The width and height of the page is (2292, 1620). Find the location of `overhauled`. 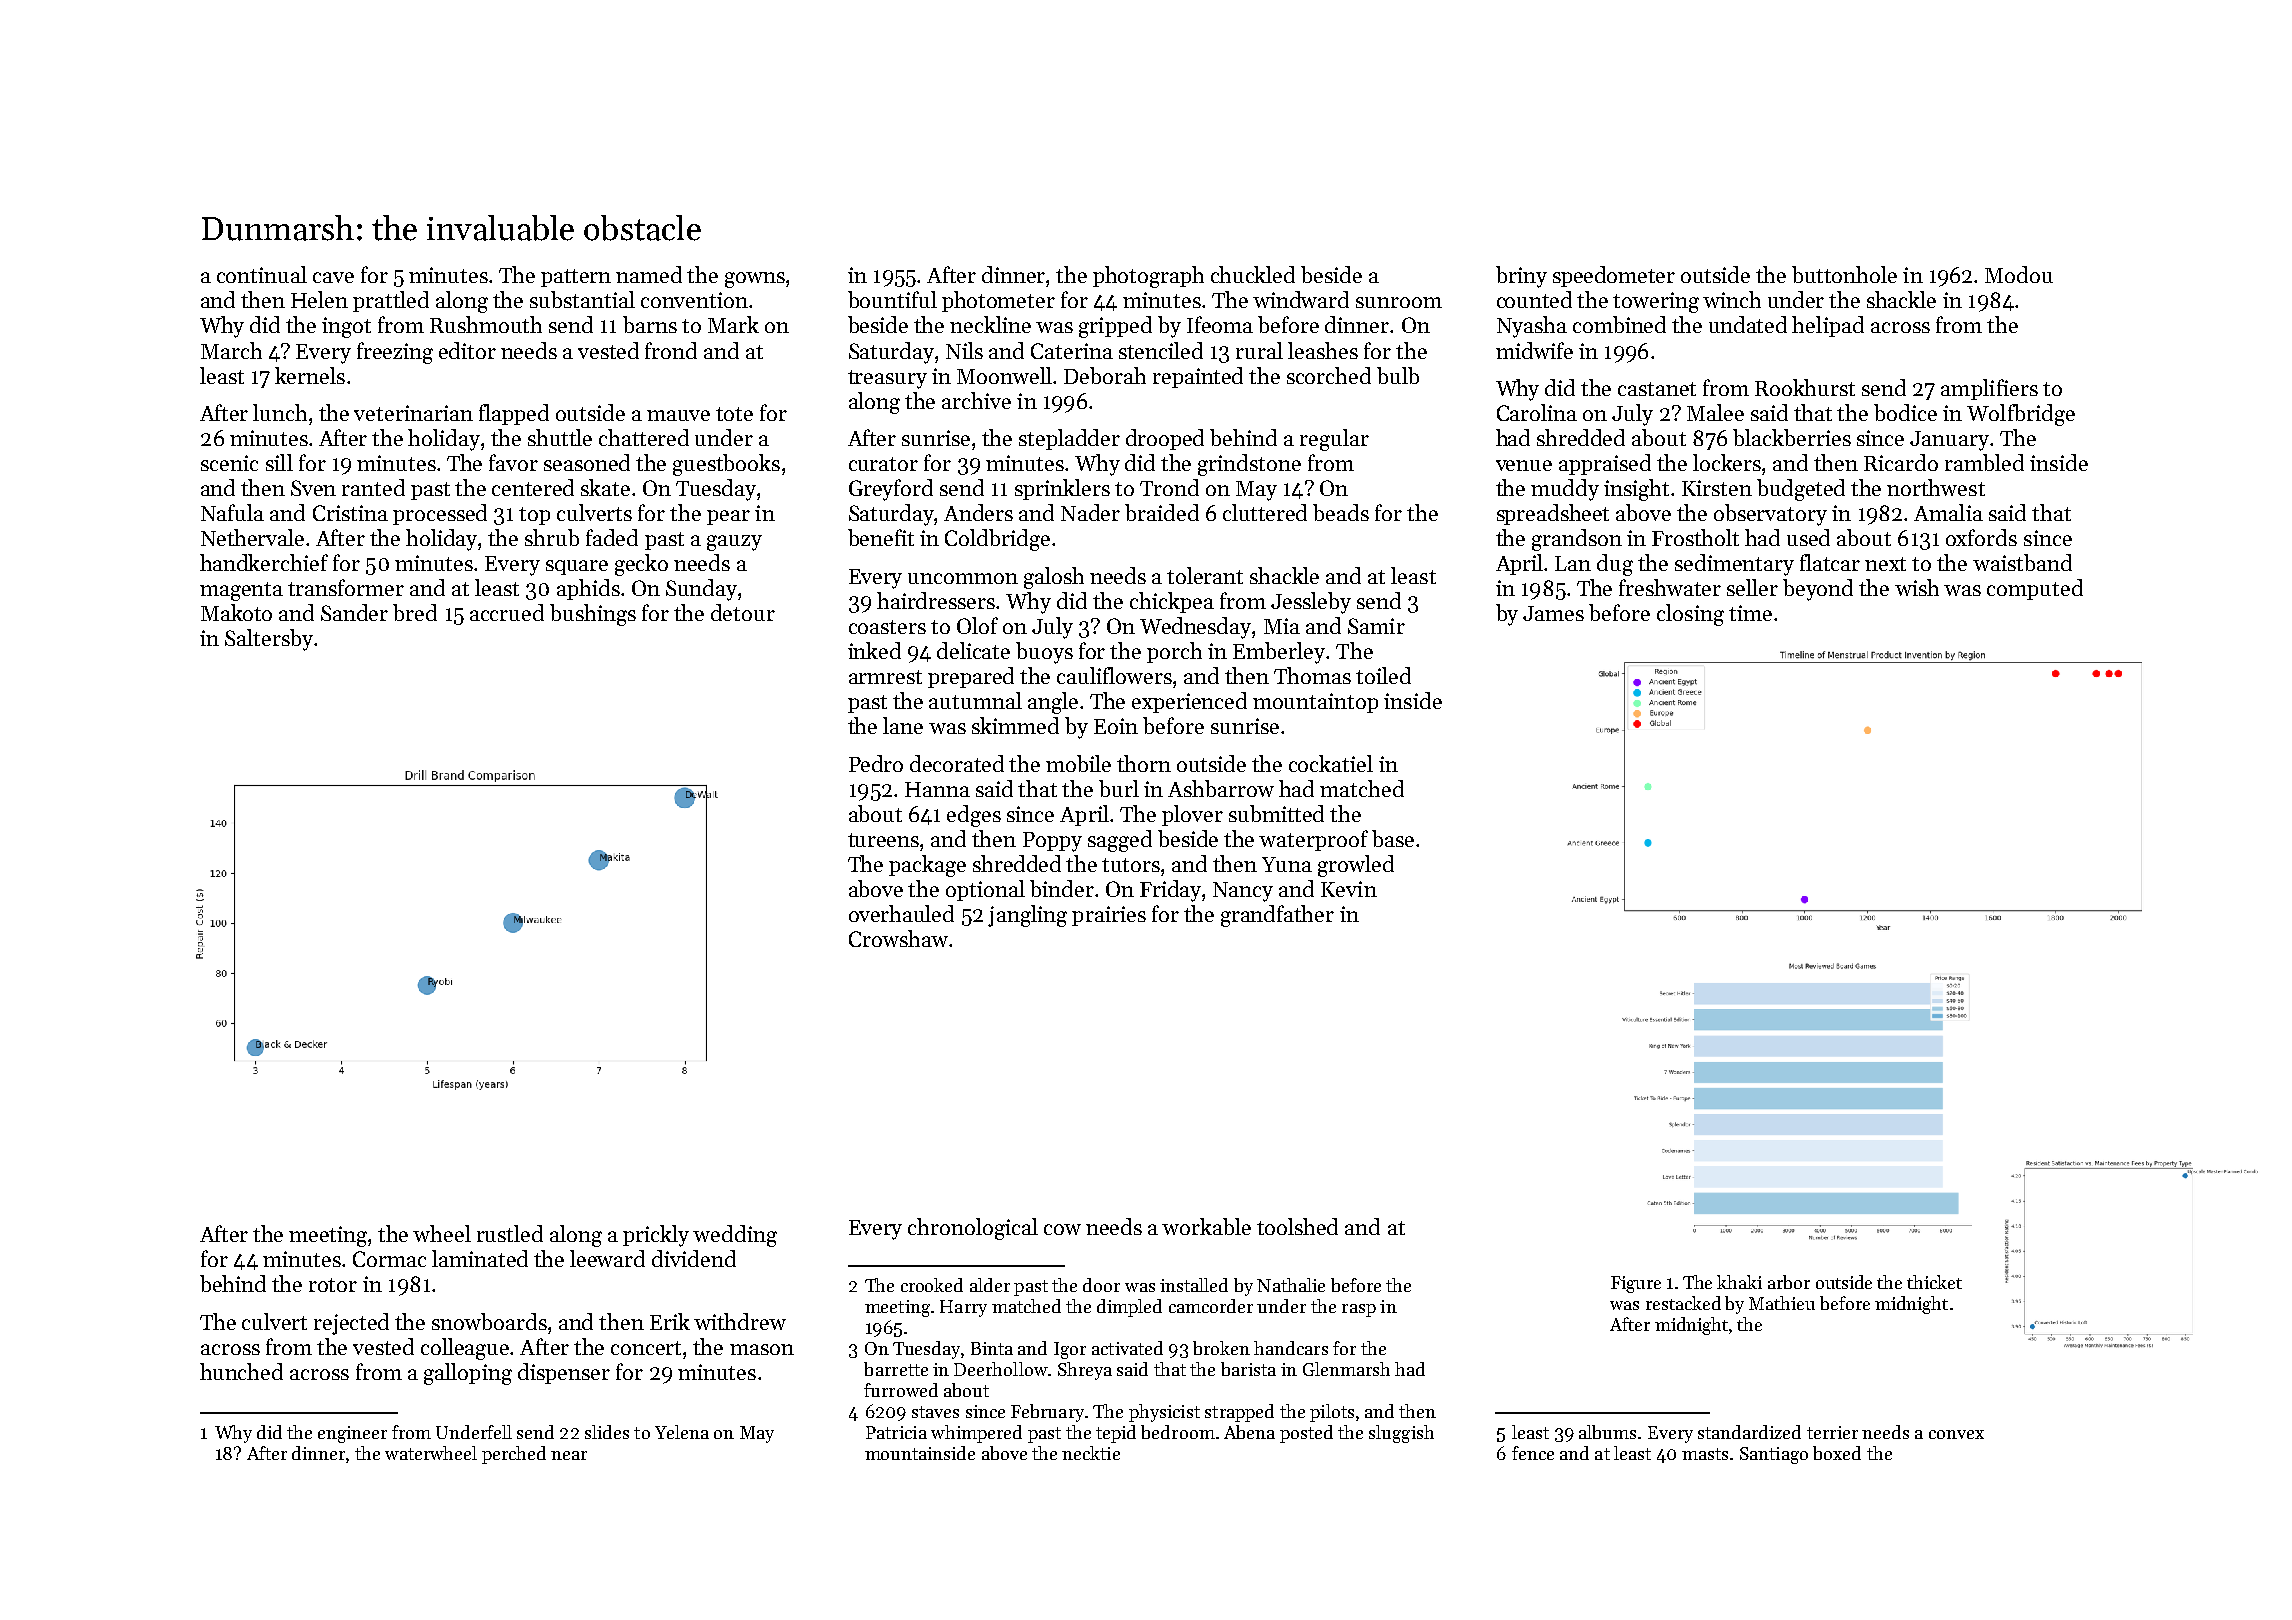

overhauled is located at coordinates (901, 913).
